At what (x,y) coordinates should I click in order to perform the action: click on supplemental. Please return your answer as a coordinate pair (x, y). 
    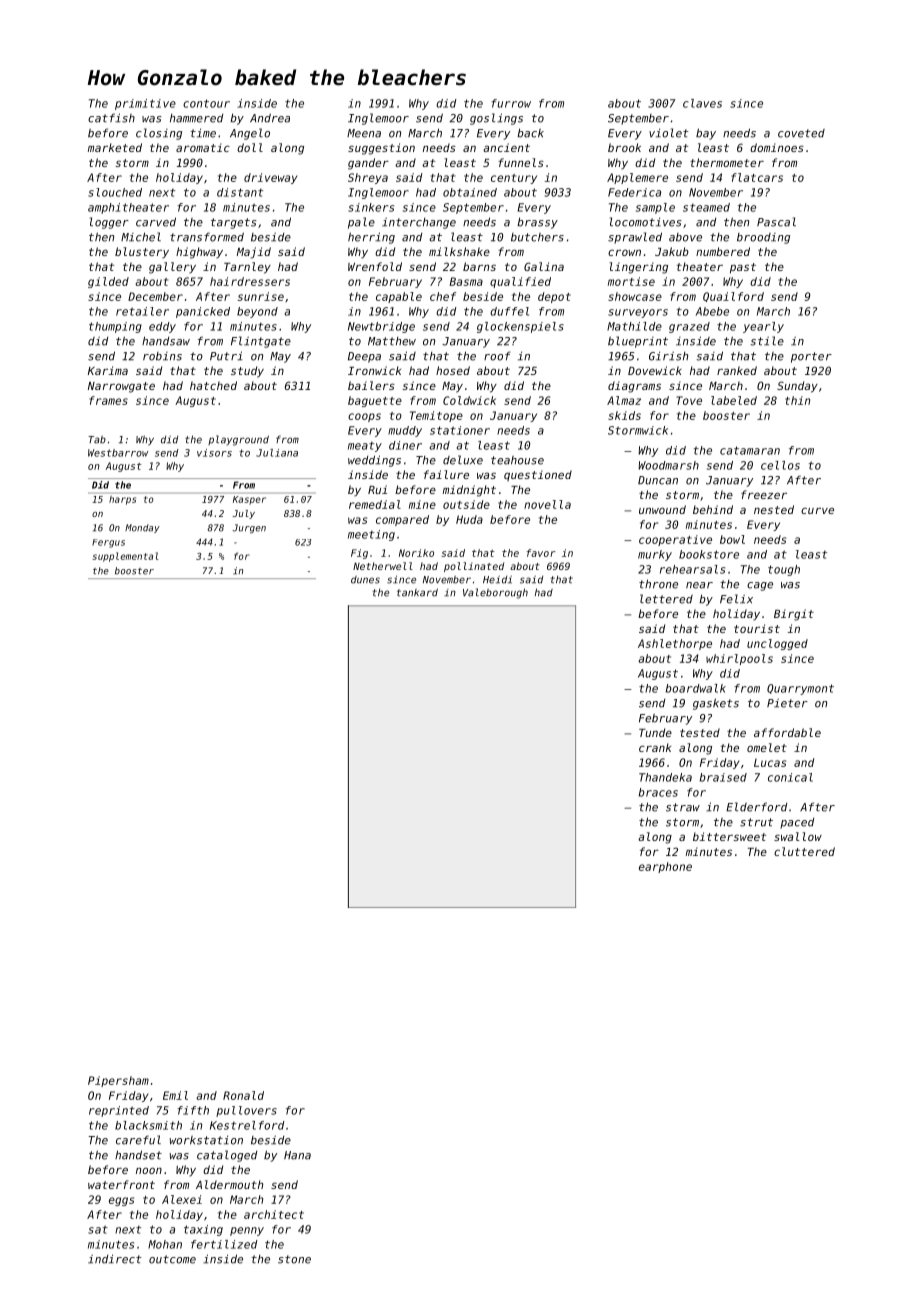
    Looking at the image, I should click on (125, 557).
